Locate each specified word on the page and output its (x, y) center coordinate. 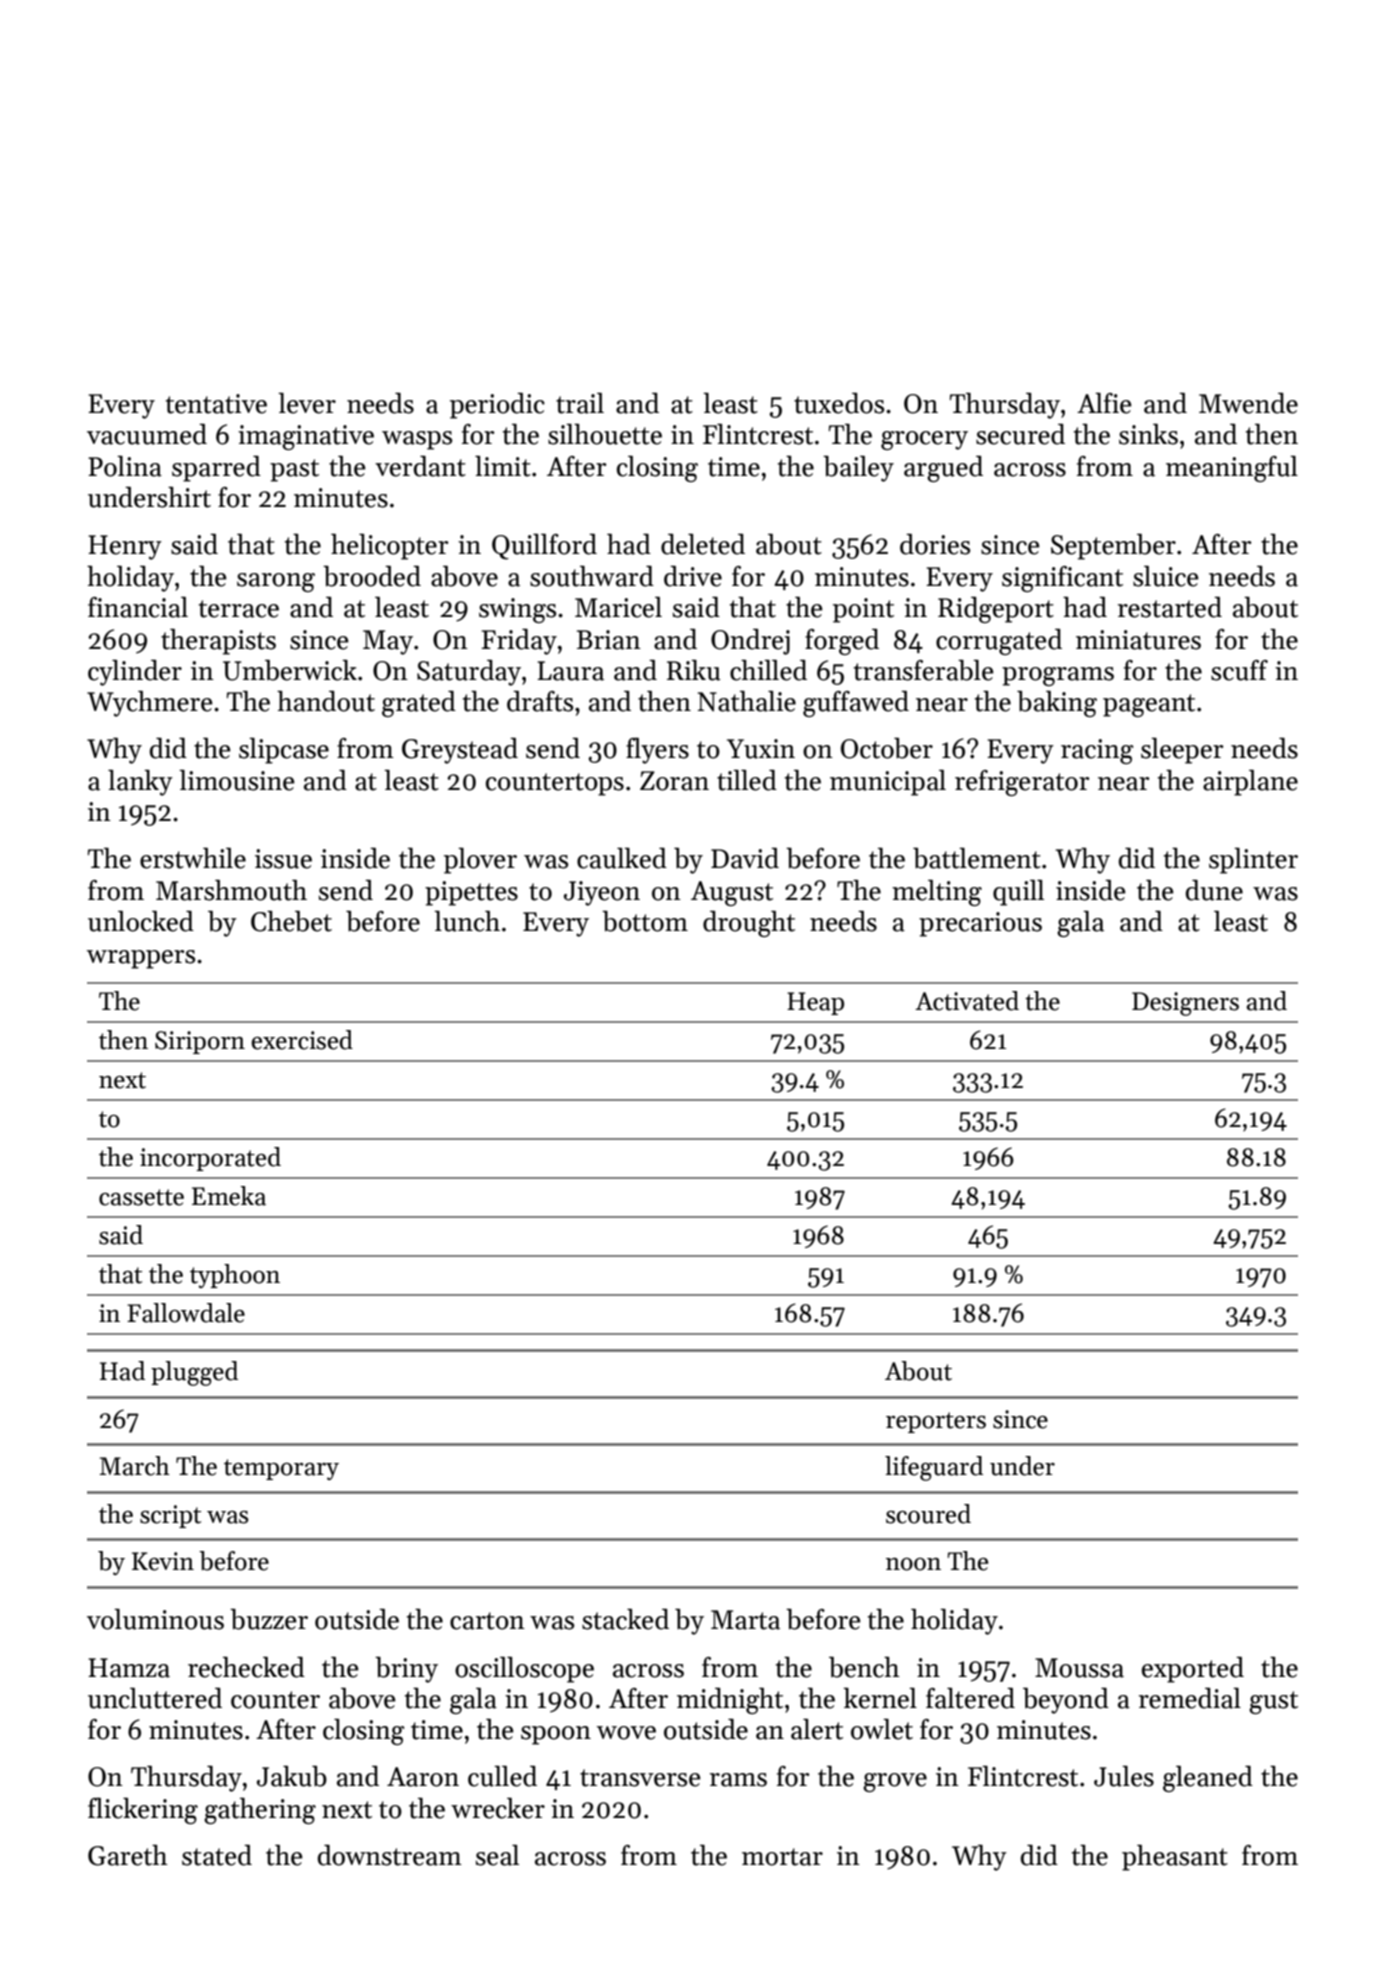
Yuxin (761, 749)
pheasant (1175, 1858)
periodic (497, 406)
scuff (1239, 670)
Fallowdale (186, 1313)
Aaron (423, 1777)
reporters (936, 1422)
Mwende (1248, 403)
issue (283, 859)
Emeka (229, 1196)
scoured (928, 1514)
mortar (782, 1857)
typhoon (235, 1276)
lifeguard (934, 1468)
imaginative (306, 437)
